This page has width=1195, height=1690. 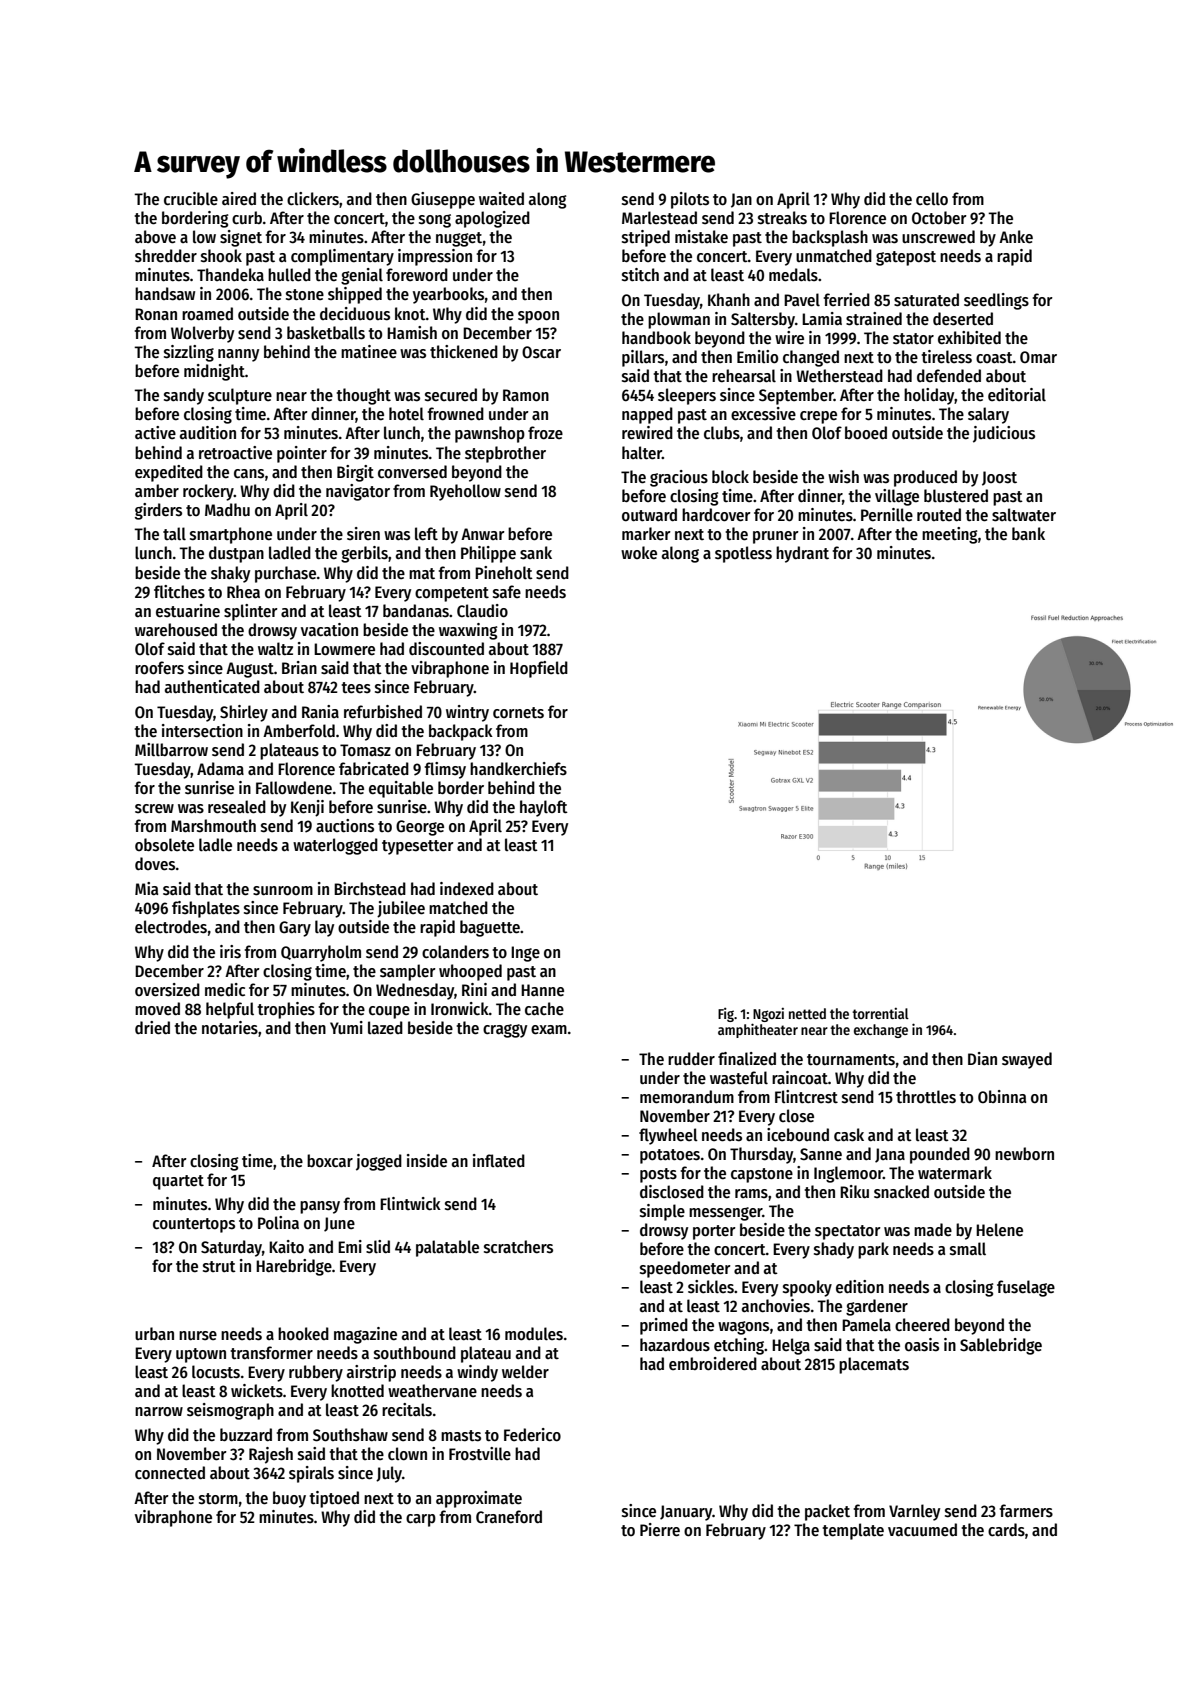 I want to click on pilots, so click(x=690, y=200).
